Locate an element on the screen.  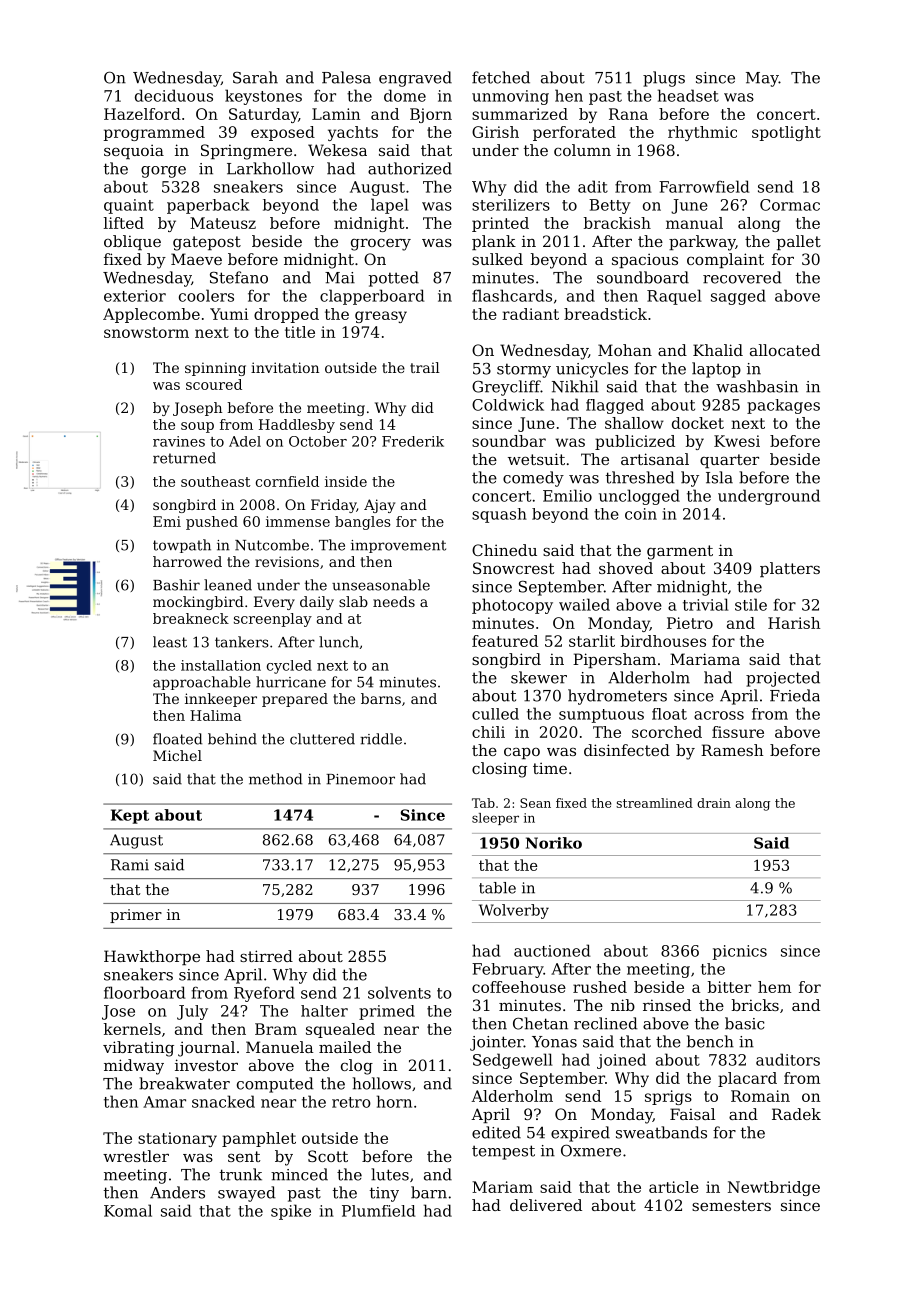
Bashir is located at coordinates (176, 585).
